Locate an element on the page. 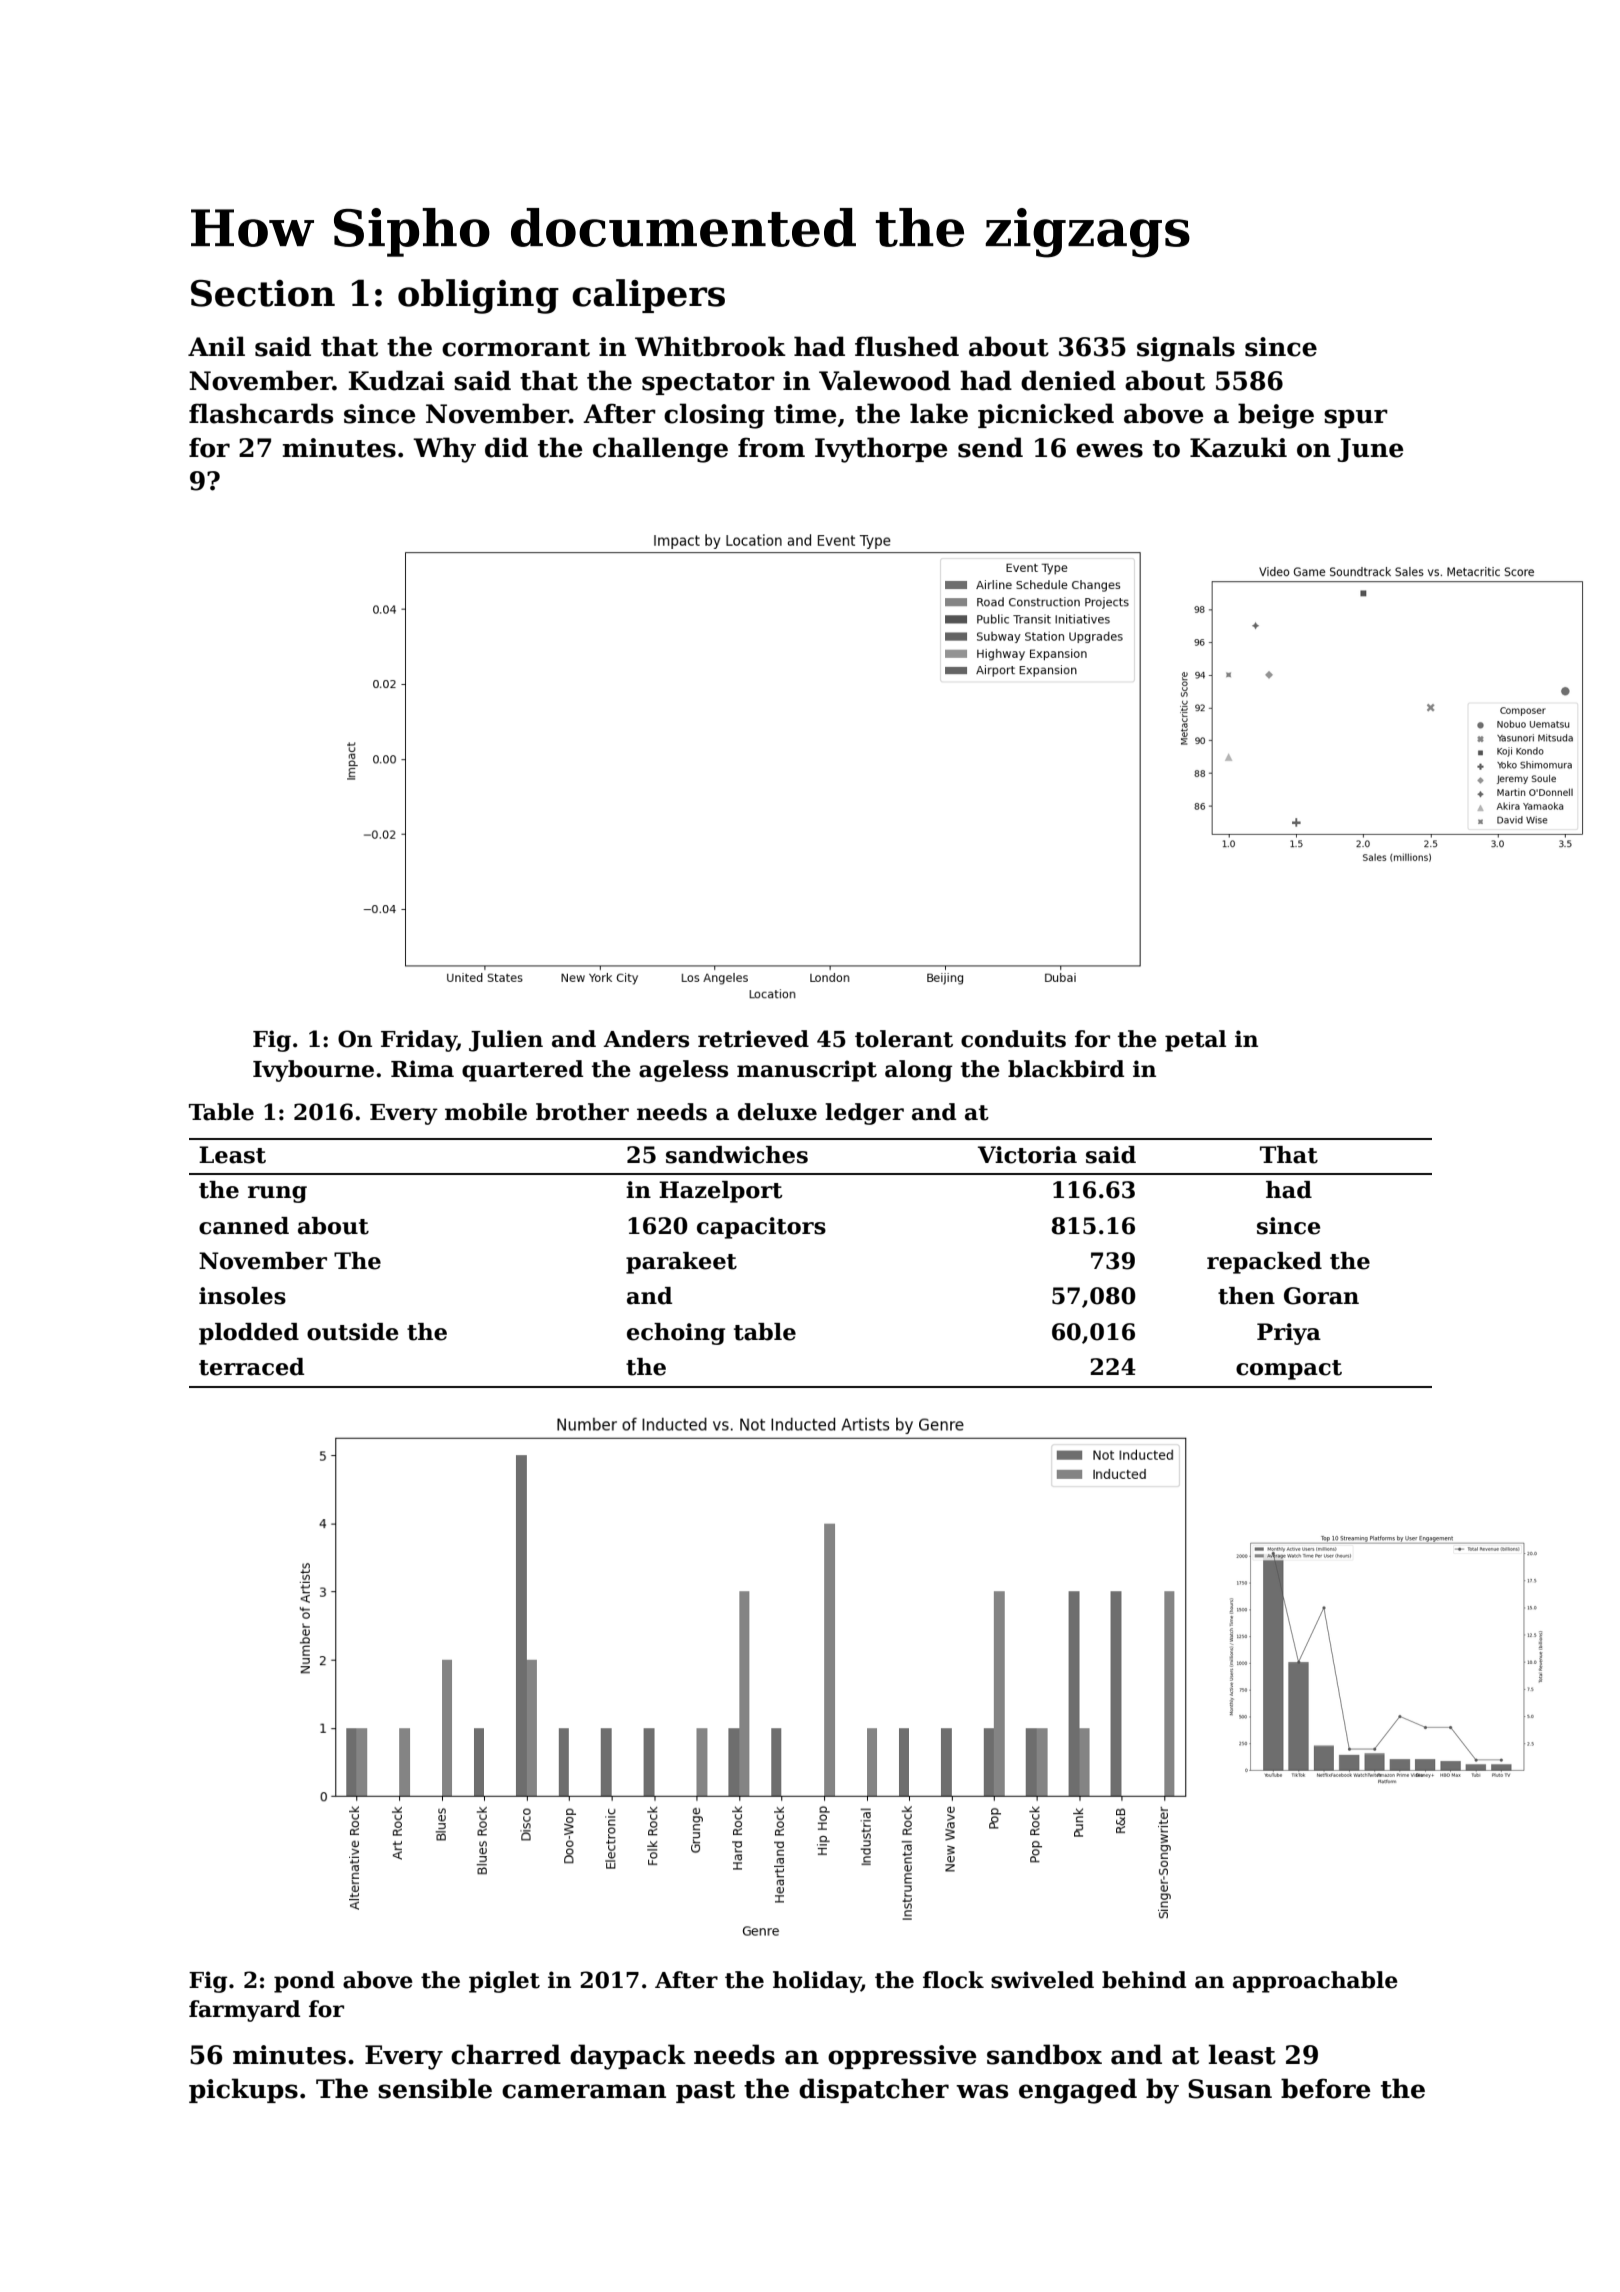 This document has height=2292, width=1620. calipers is located at coordinates (648, 296).
